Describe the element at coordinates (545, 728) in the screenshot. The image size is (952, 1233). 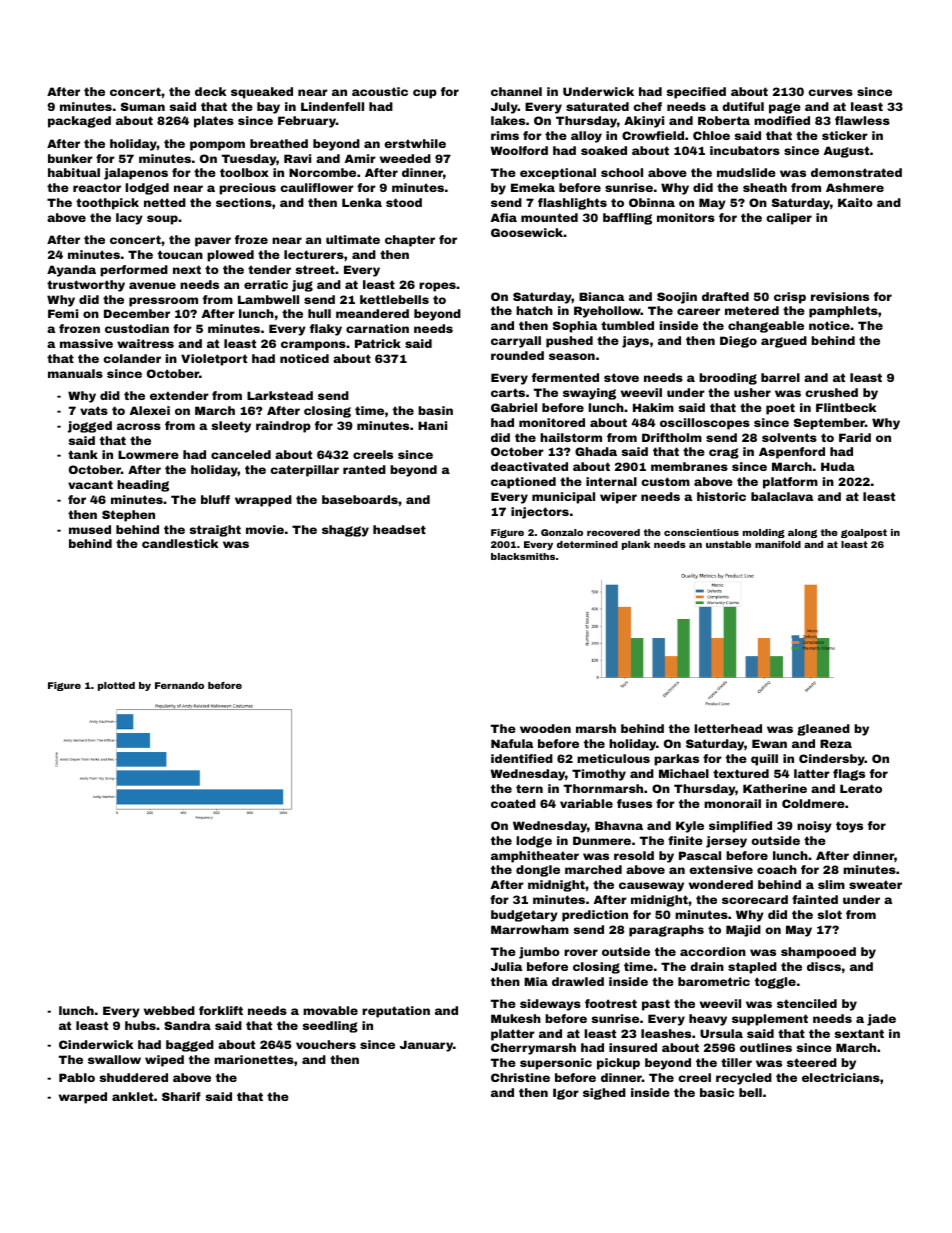
I see `wooden` at that location.
